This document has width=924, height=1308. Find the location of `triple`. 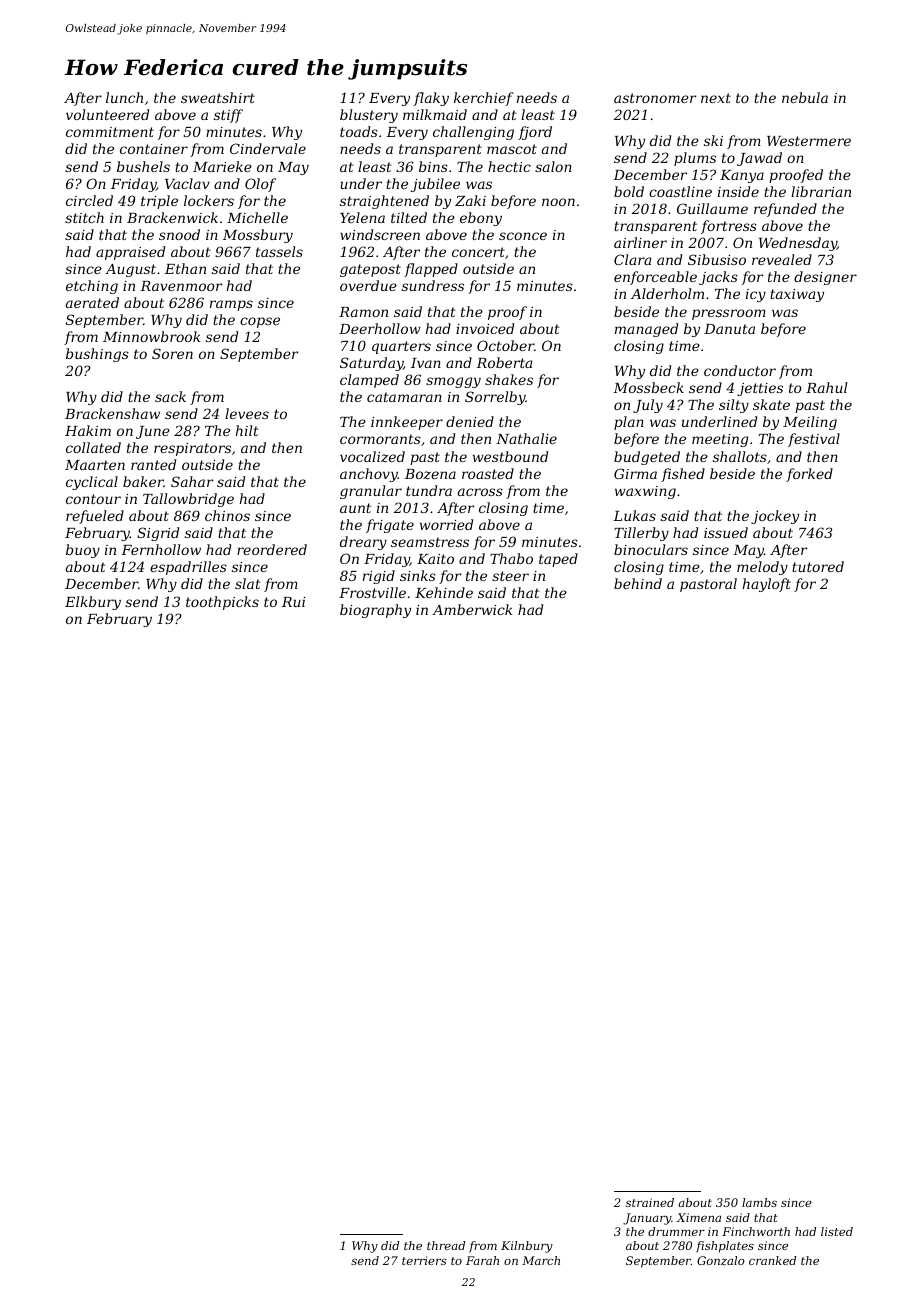

triple is located at coordinates (159, 202).
